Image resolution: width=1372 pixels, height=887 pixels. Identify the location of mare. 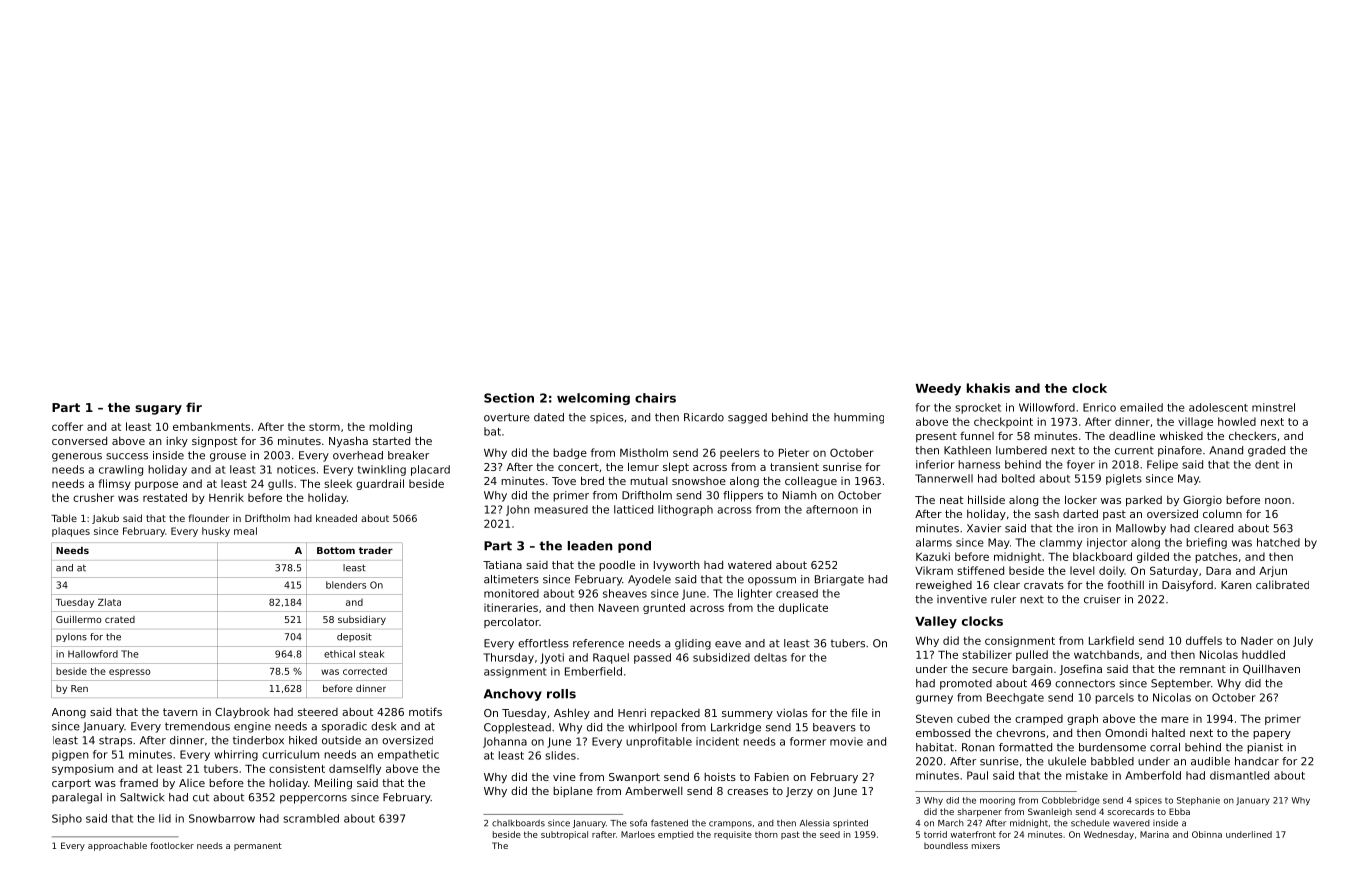
(1175, 719).
